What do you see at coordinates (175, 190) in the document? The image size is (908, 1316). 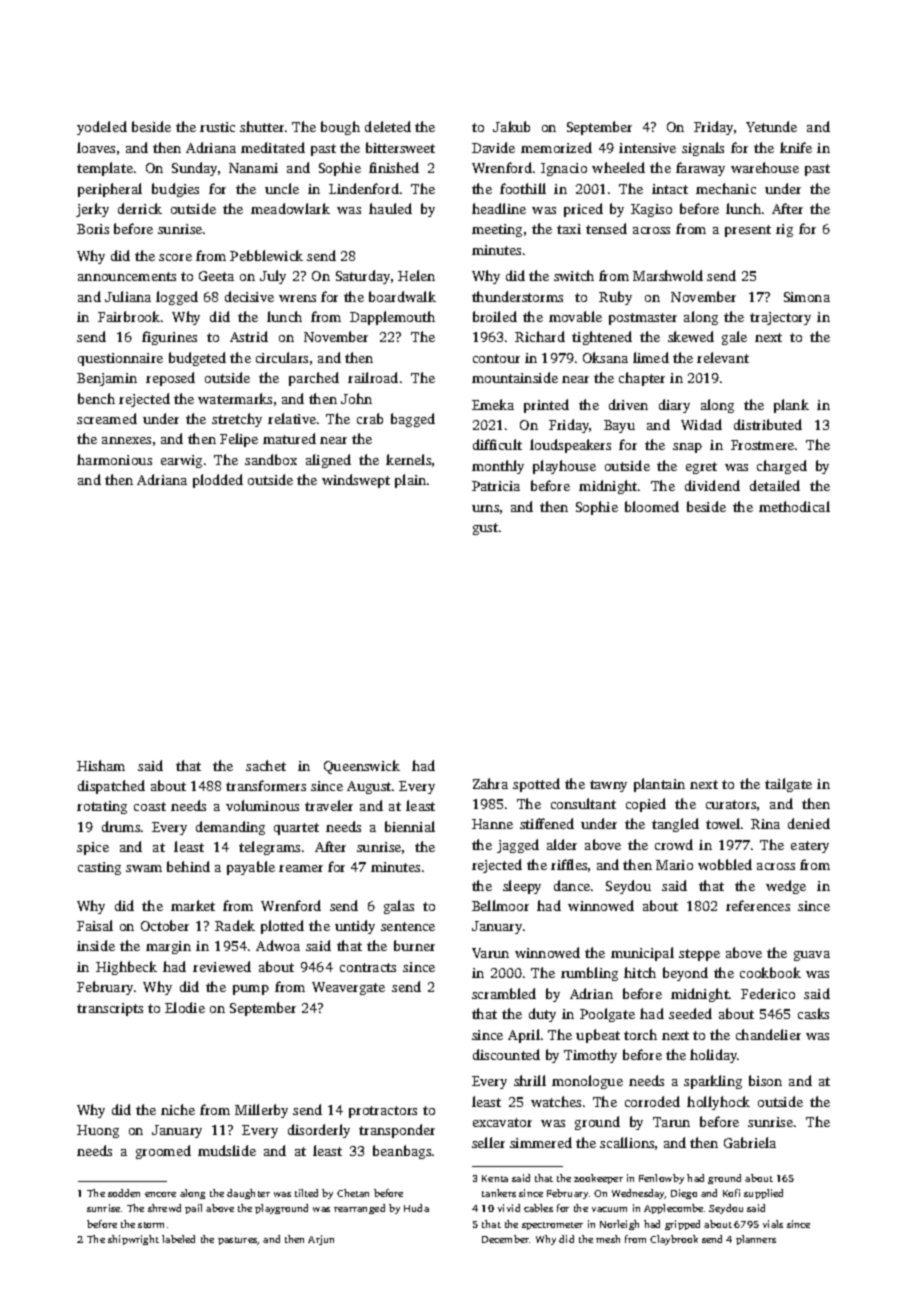 I see `budgies` at bounding box center [175, 190].
